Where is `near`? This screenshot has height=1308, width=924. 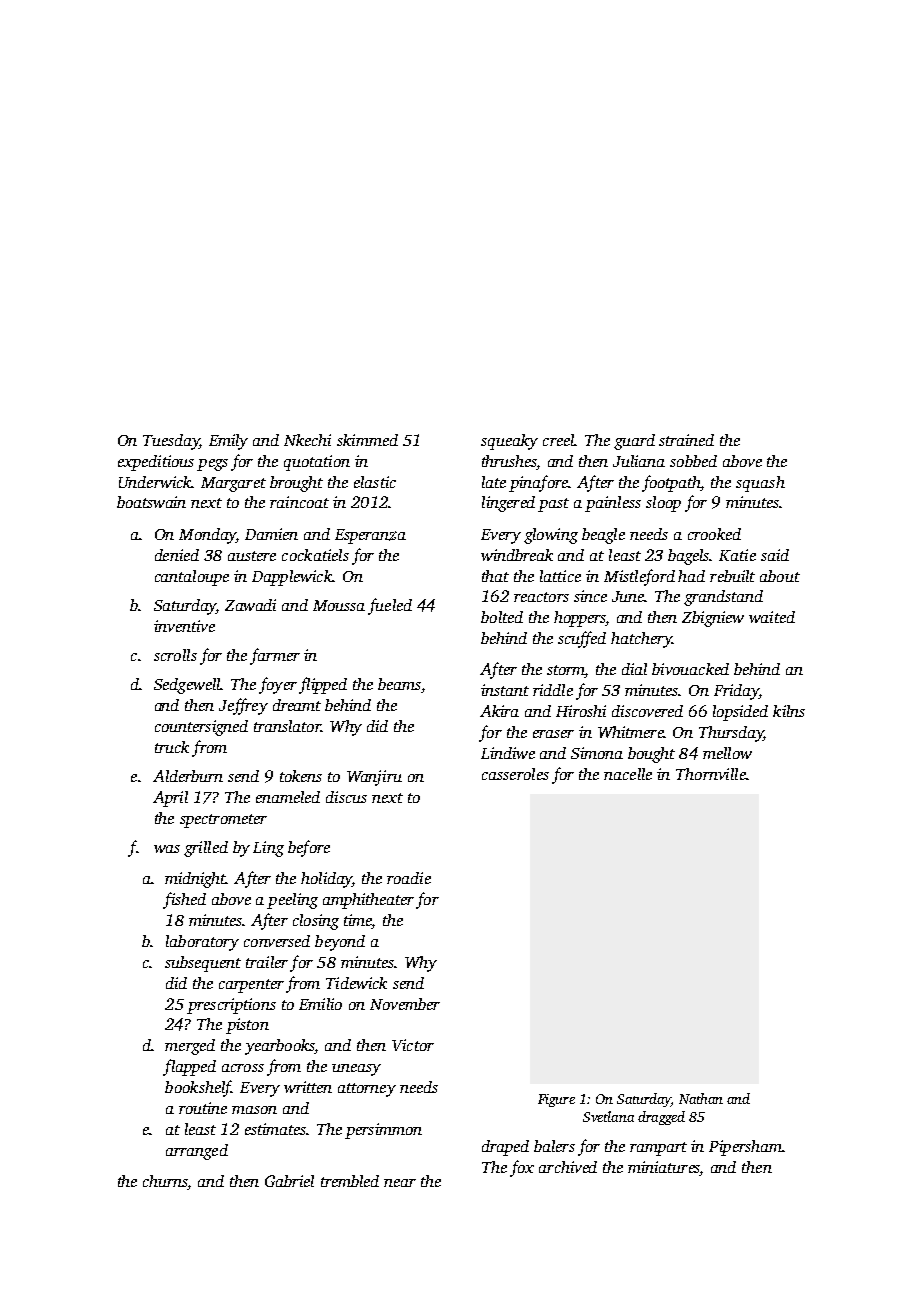
near is located at coordinates (400, 1183).
